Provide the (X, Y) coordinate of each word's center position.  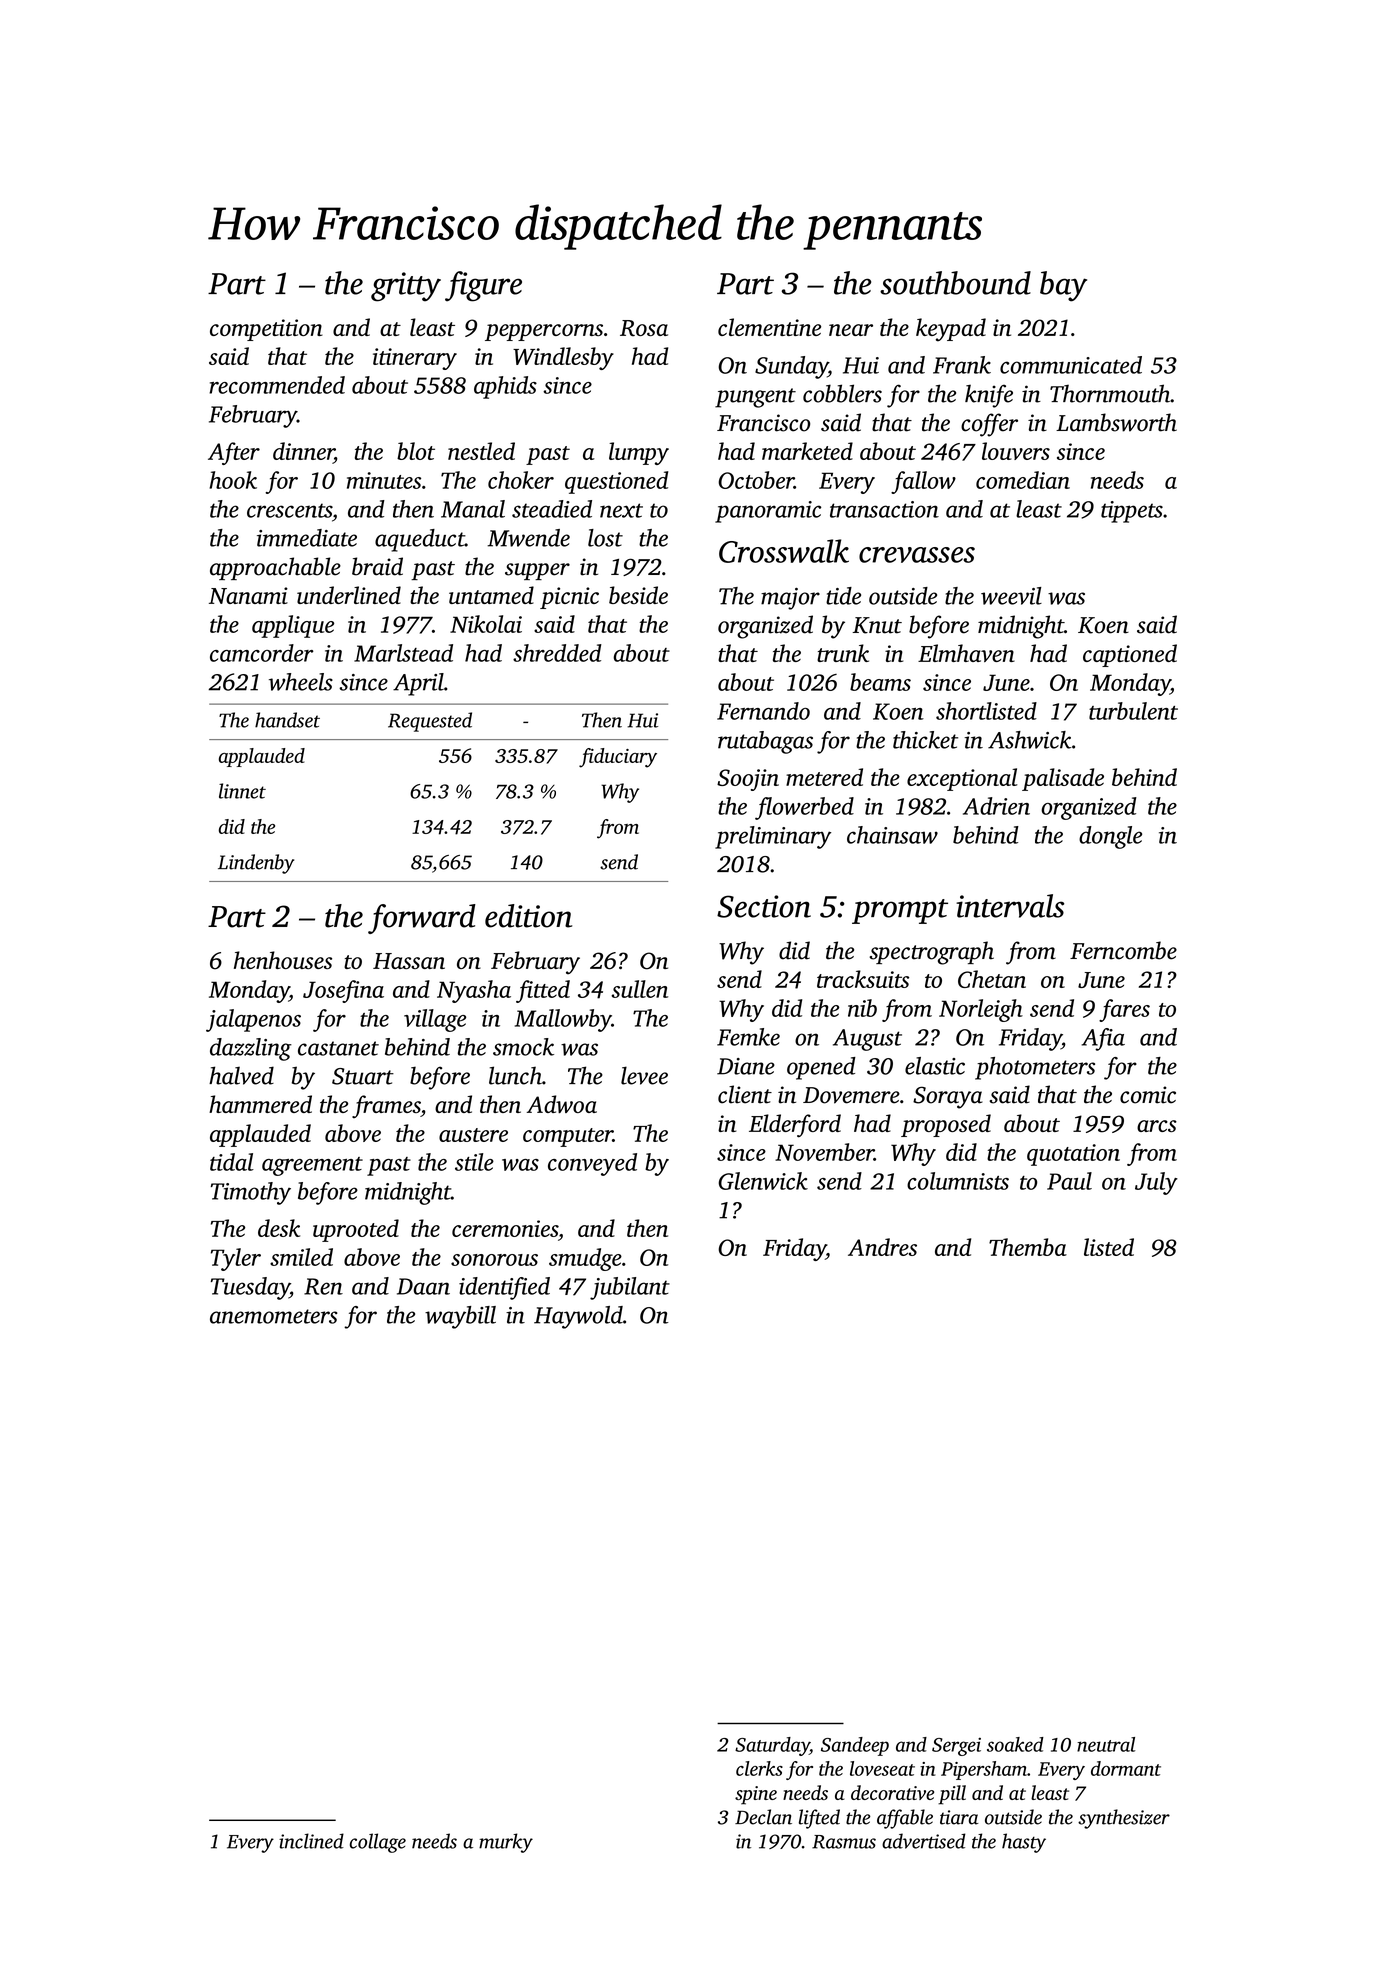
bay (1063, 286)
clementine (769, 327)
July (1156, 1183)
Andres (882, 1247)
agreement (312, 1166)
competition (266, 330)
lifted (819, 1819)
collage (378, 1843)
